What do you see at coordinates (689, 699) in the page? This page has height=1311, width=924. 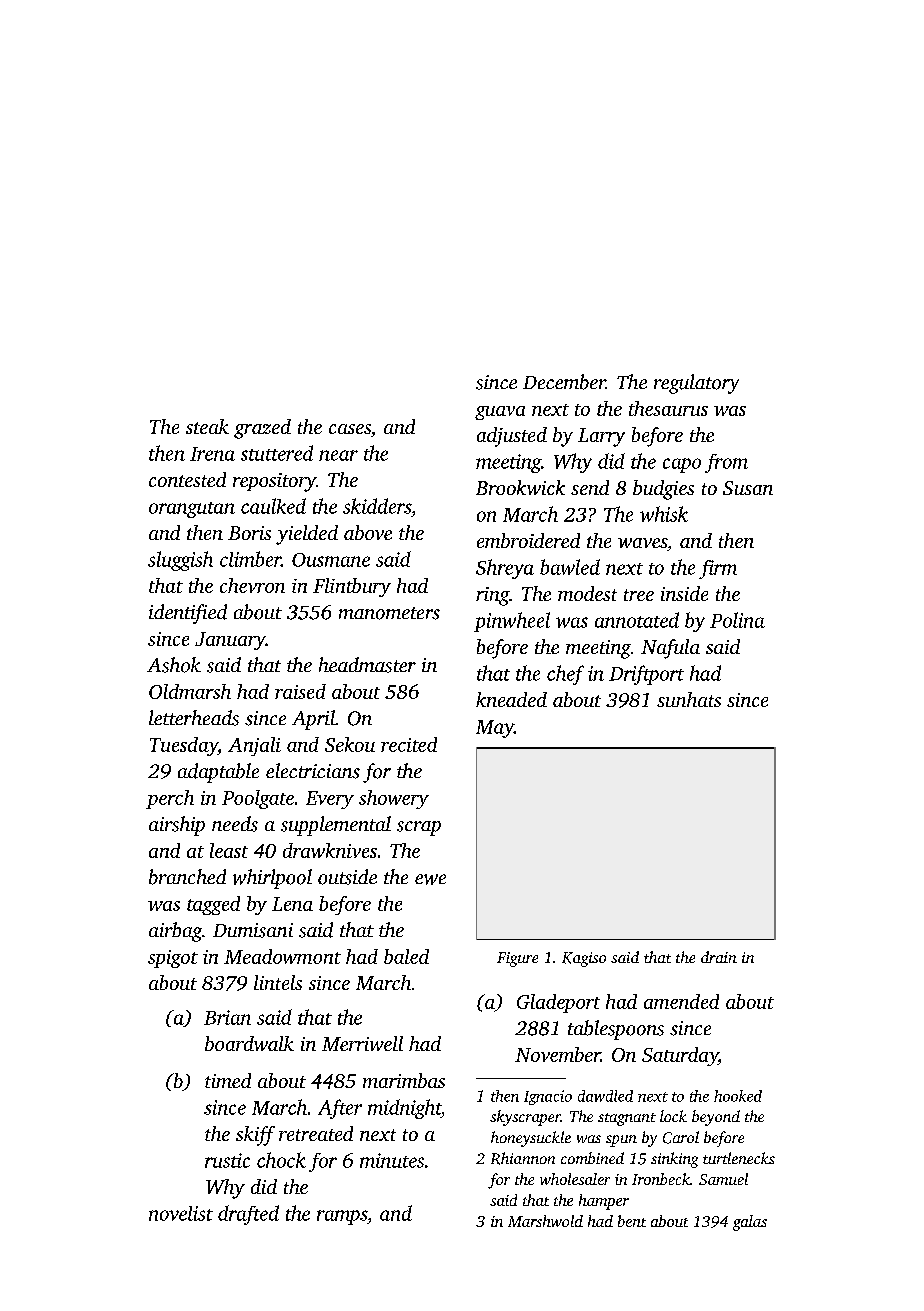 I see `sunhats` at bounding box center [689, 699].
